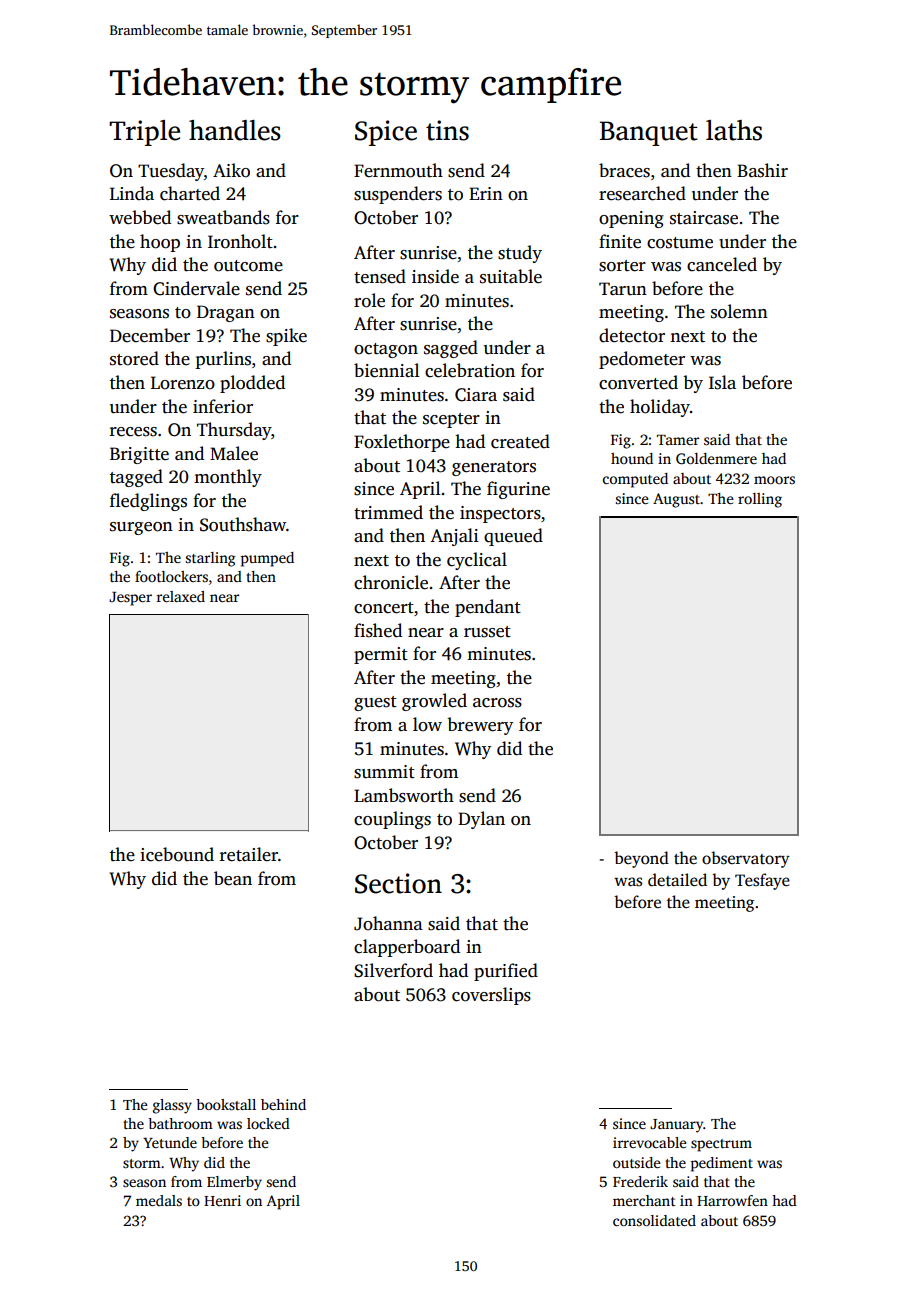 The image size is (908, 1316). What do you see at coordinates (447, 130) in the screenshot?
I see `tins` at bounding box center [447, 130].
